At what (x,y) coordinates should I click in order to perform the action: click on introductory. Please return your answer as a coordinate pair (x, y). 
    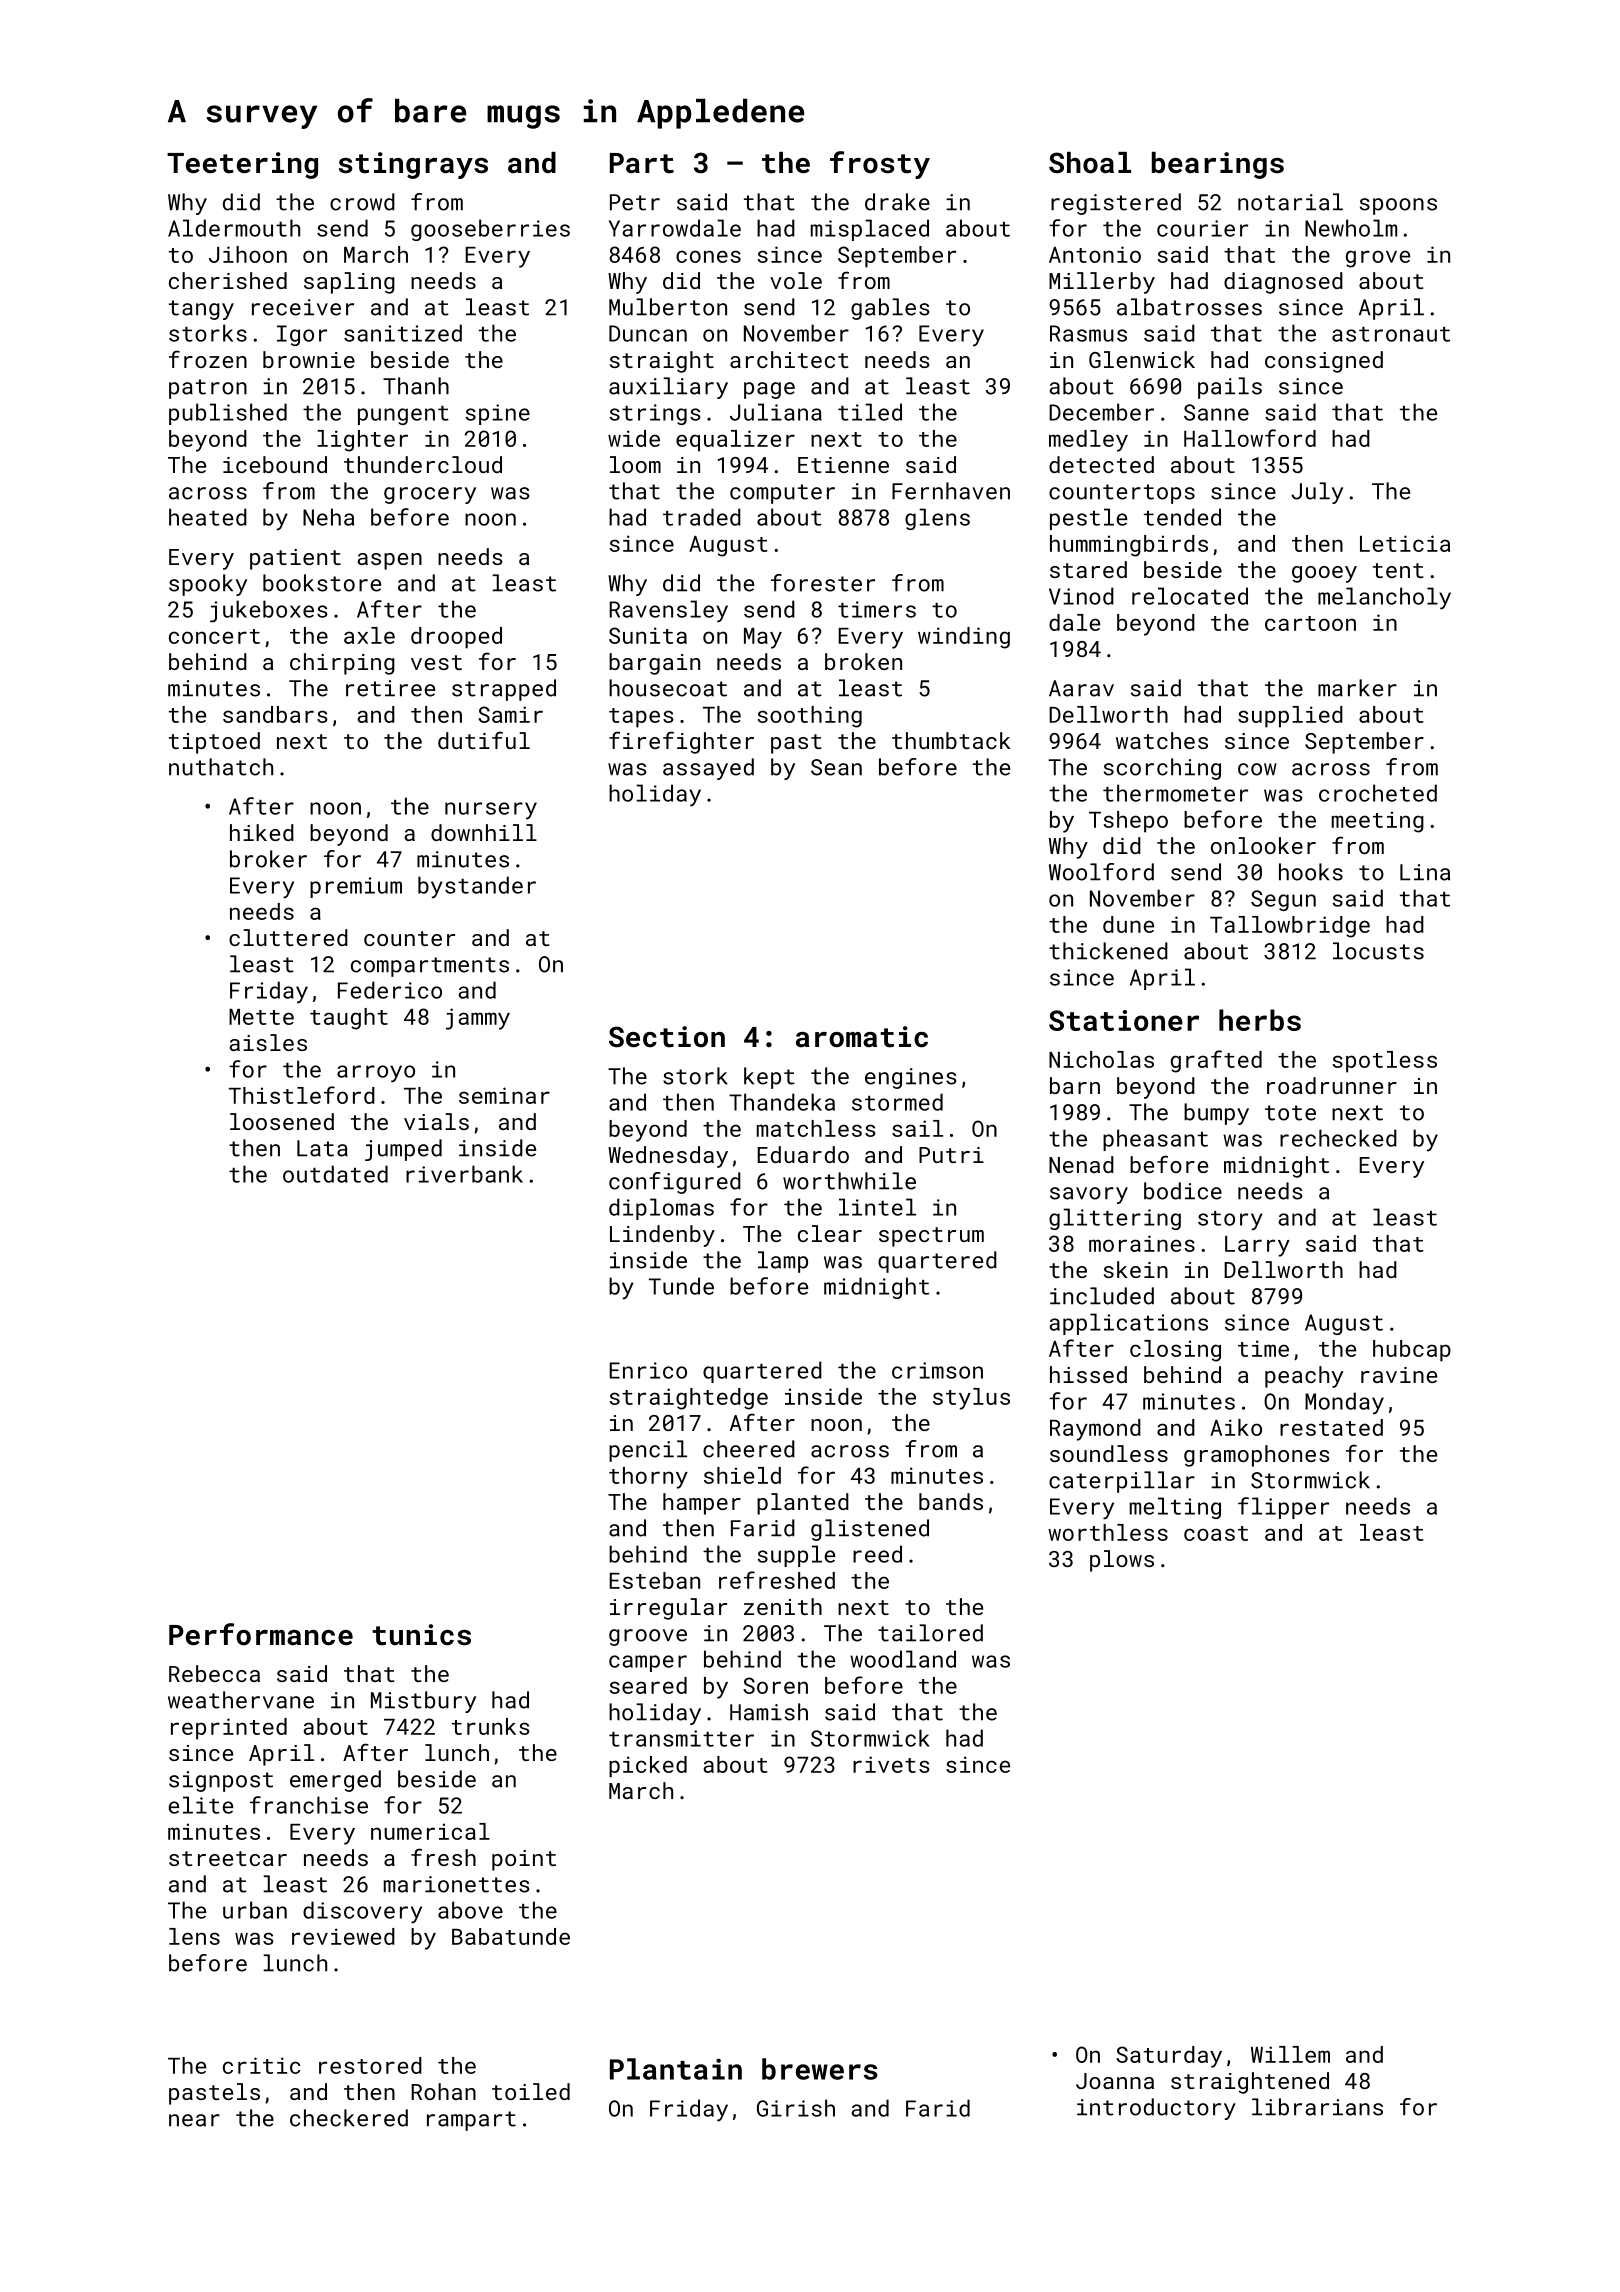
    Looking at the image, I should click on (1156, 2109).
